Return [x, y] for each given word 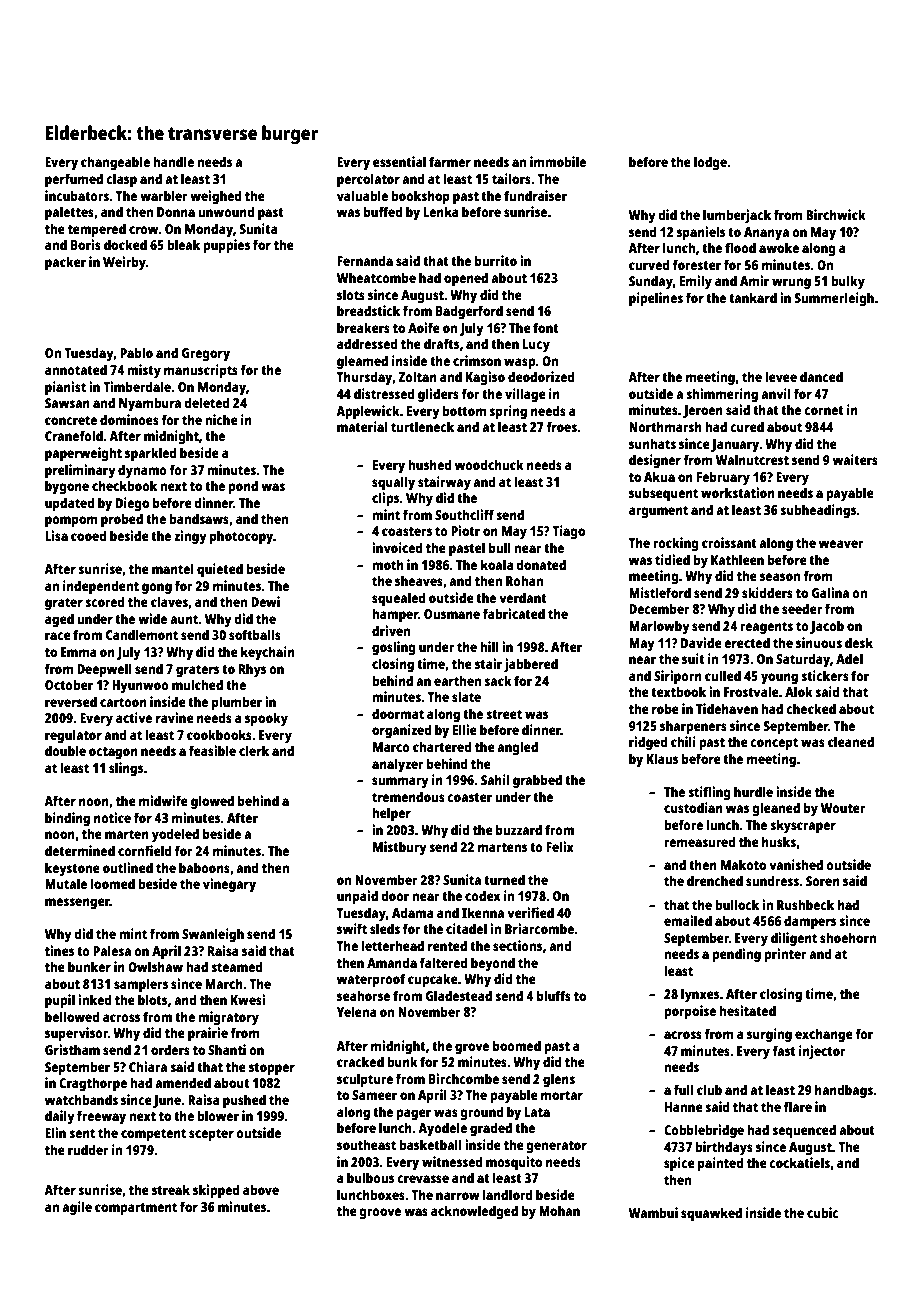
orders [170, 1049]
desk [859, 642]
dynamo [142, 471]
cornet [824, 410]
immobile [558, 161]
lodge [710, 163]
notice [112, 817]
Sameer [374, 1095]
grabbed [537, 781]
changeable [115, 163]
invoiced [397, 547]
